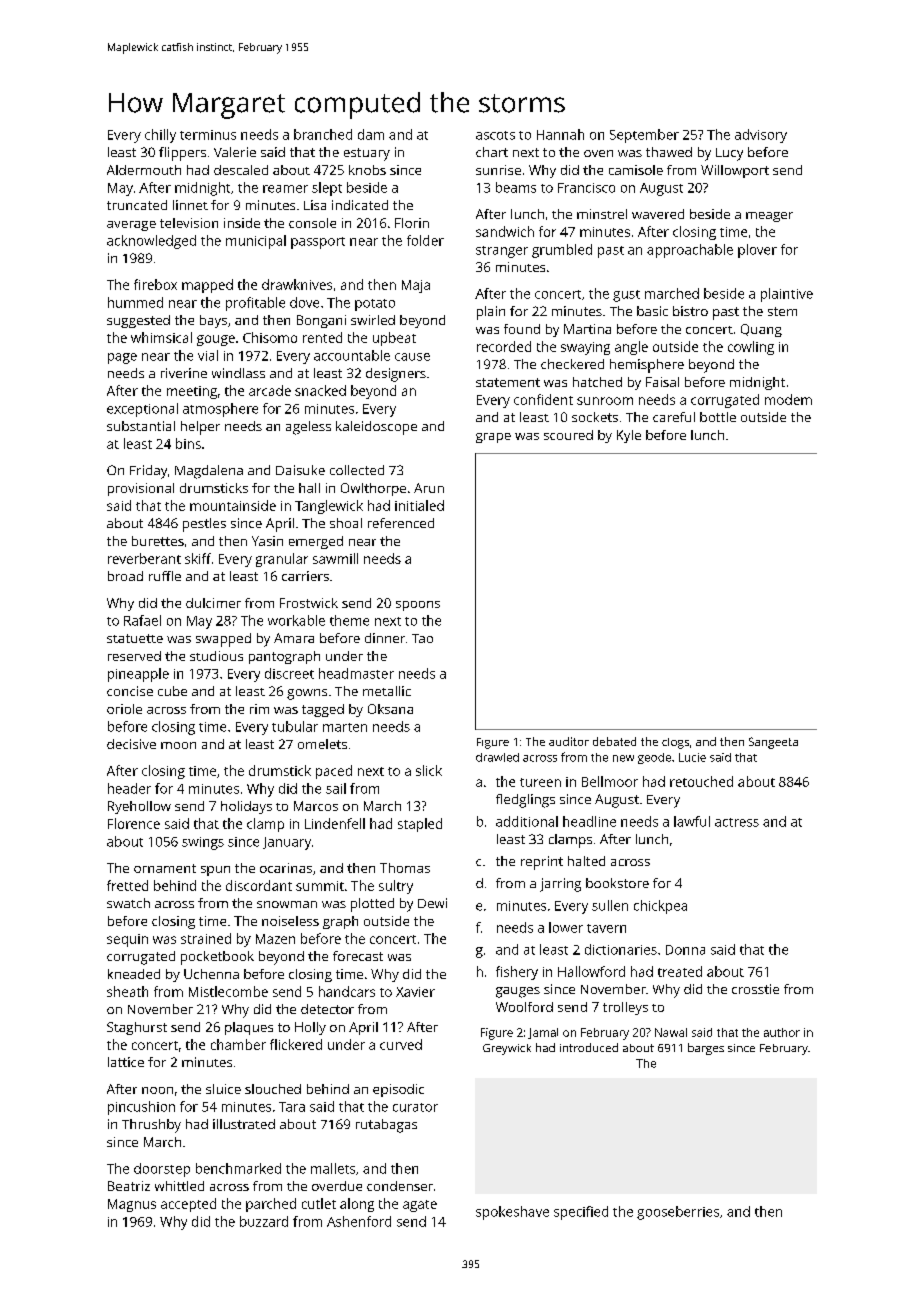 This page has width=924, height=1308. I want to click on thawed, so click(669, 152).
